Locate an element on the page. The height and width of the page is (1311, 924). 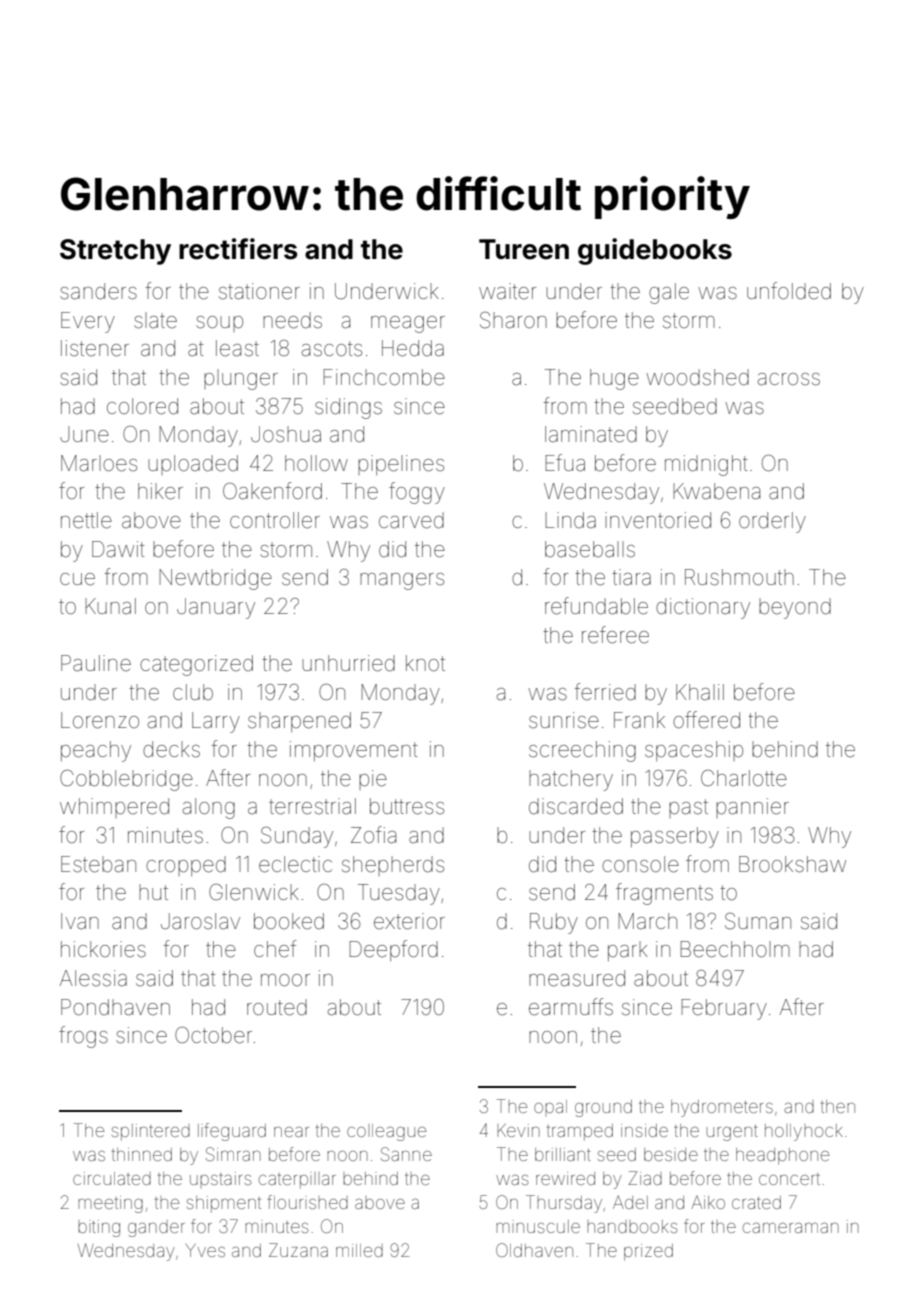
milled is located at coordinates (359, 1250).
